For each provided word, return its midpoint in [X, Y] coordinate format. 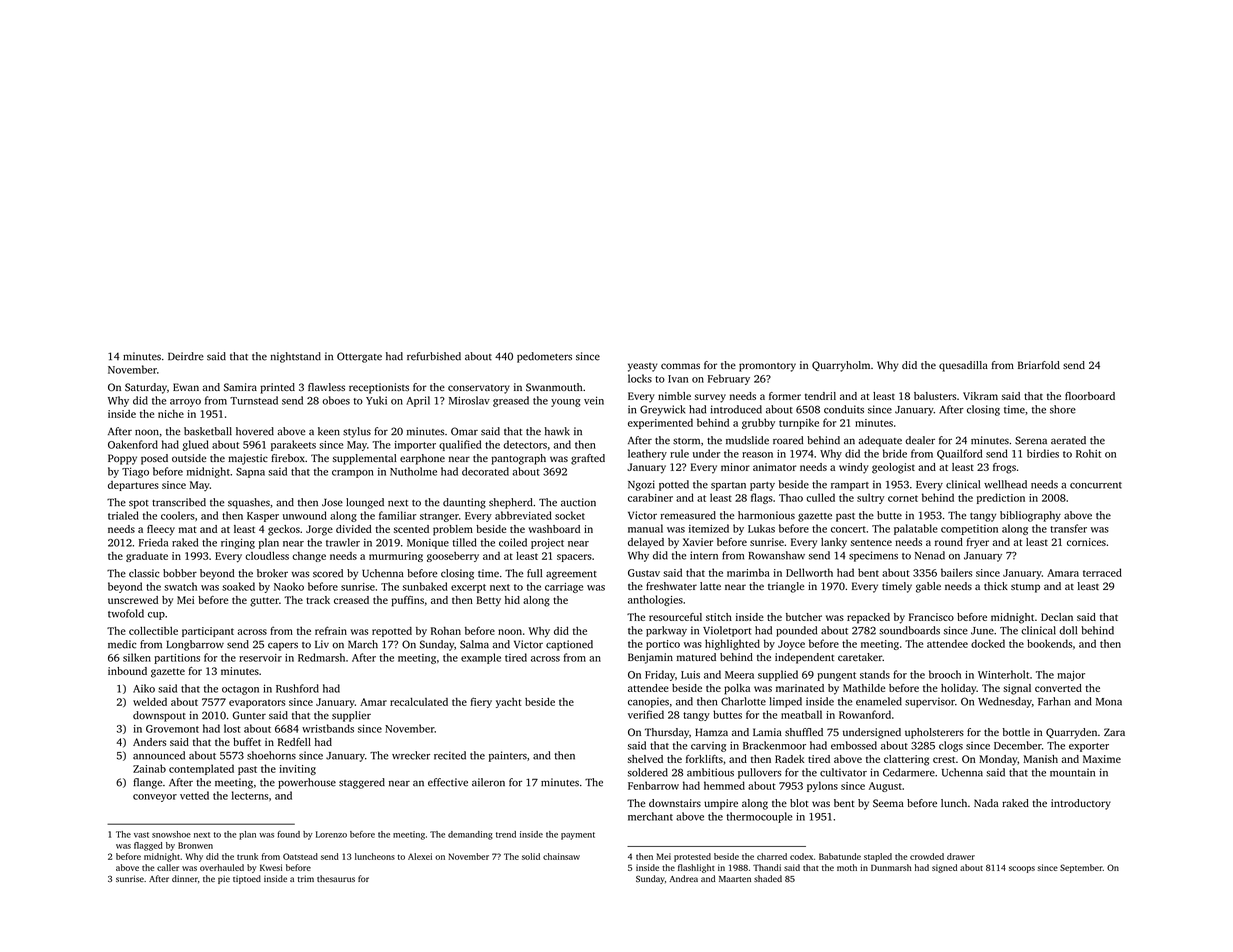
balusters [935, 396]
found [289, 834]
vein [594, 400]
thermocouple [759, 817]
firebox [288, 458]
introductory [1081, 804]
